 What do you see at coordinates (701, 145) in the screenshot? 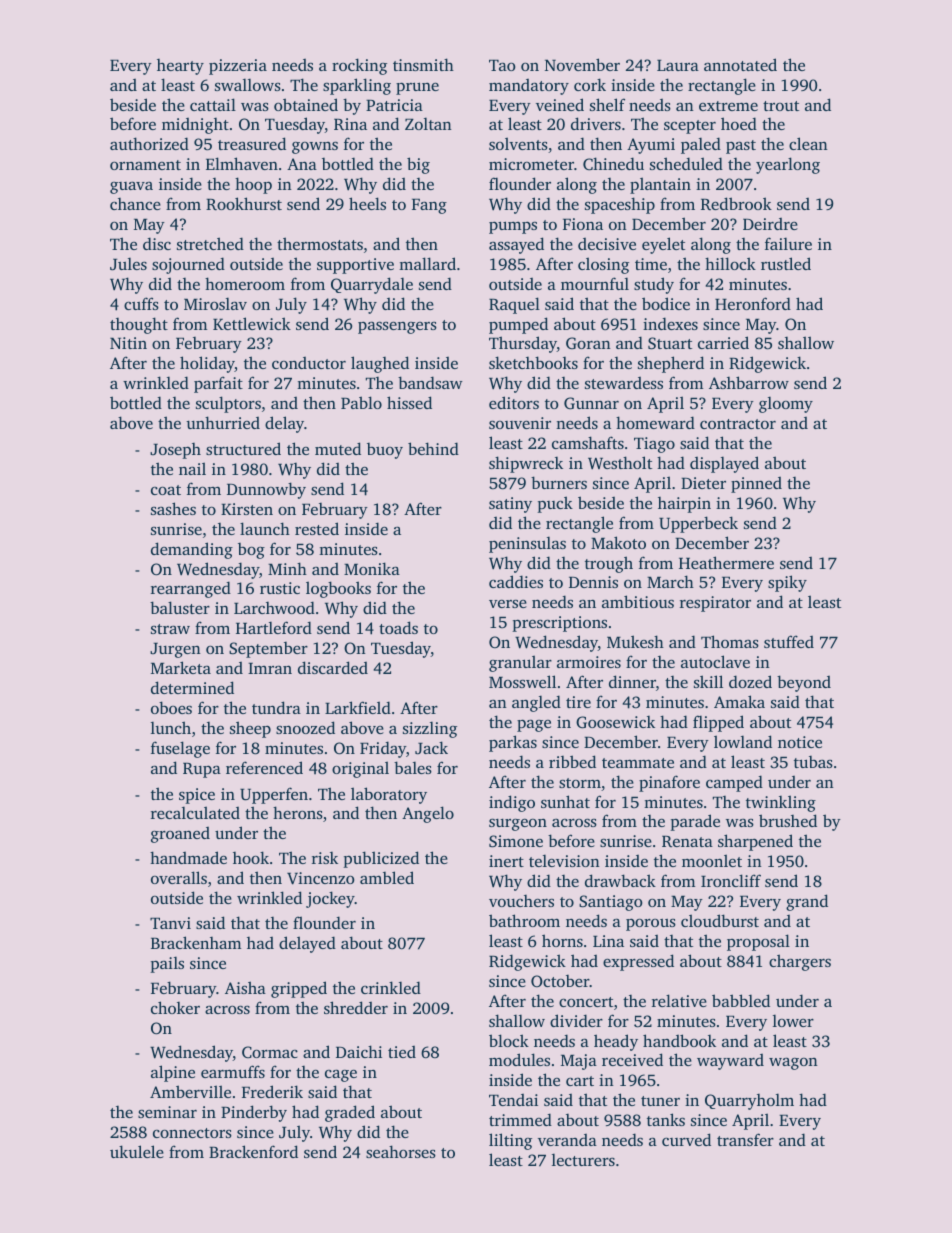
I see `paled` at bounding box center [701, 145].
